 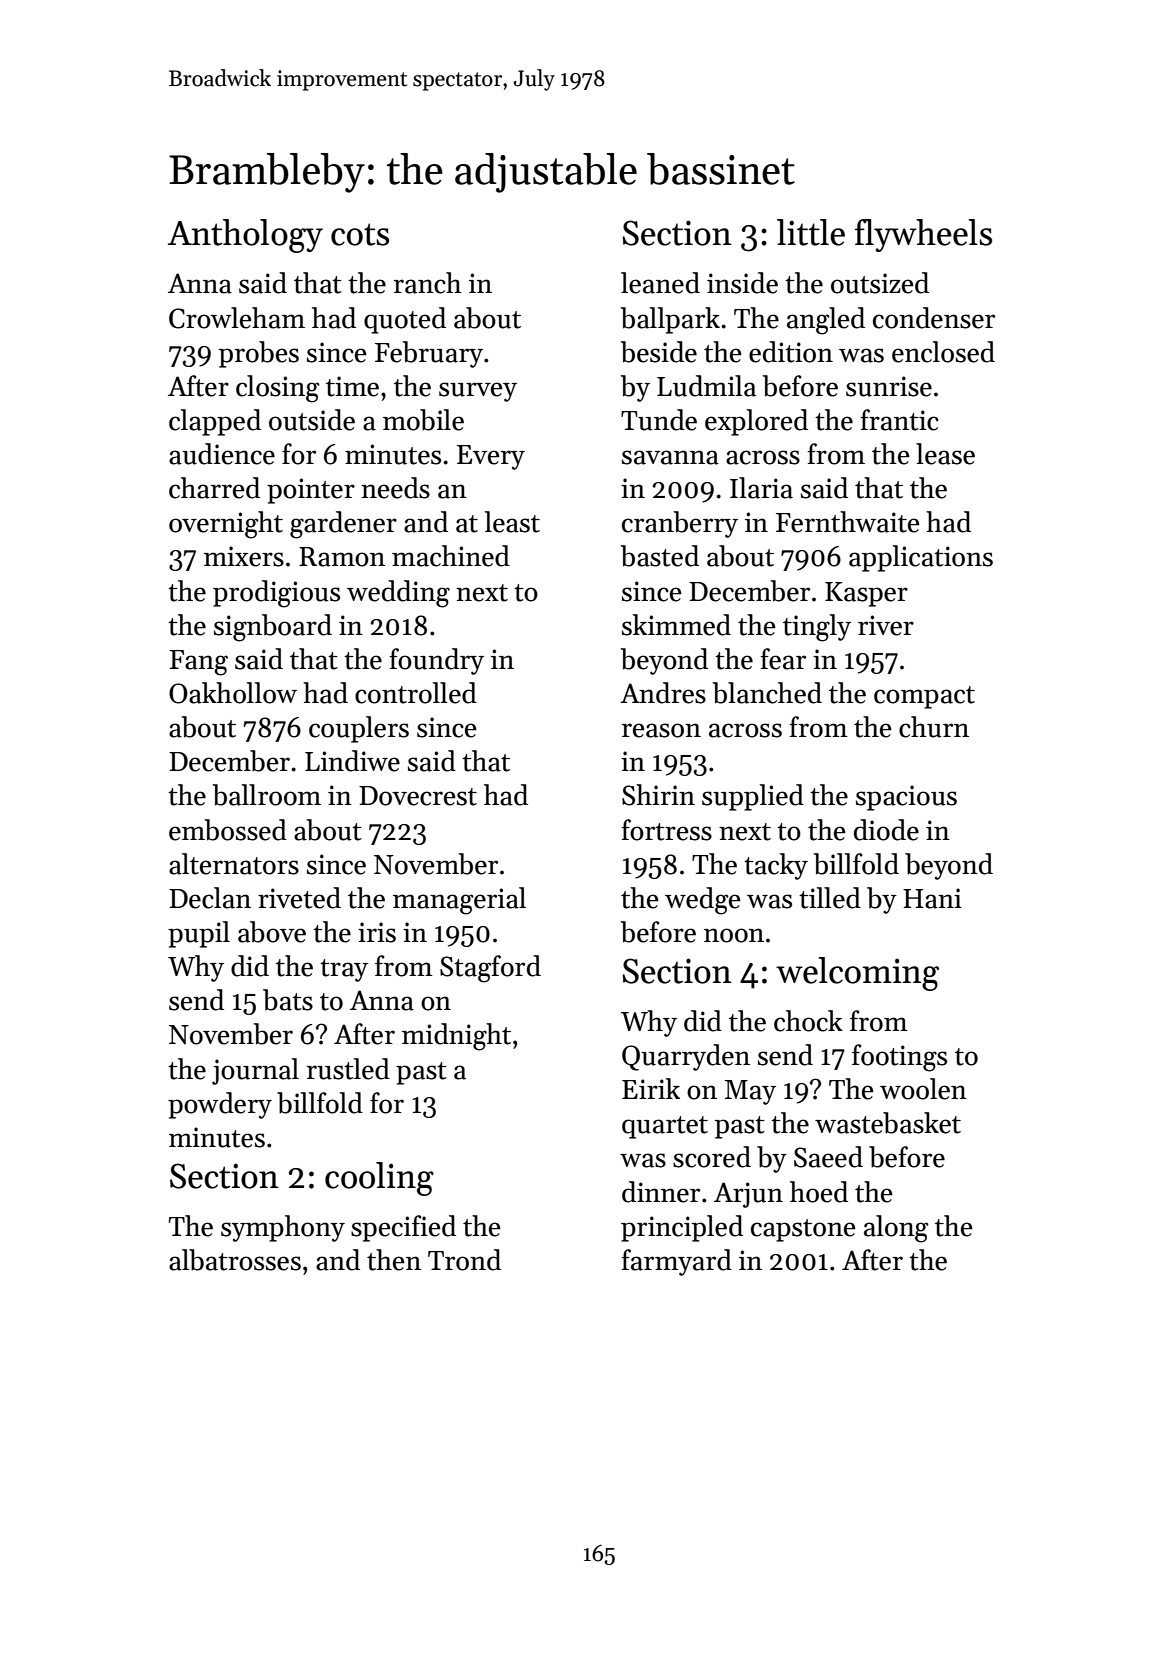 I want to click on specified, so click(x=403, y=1228).
